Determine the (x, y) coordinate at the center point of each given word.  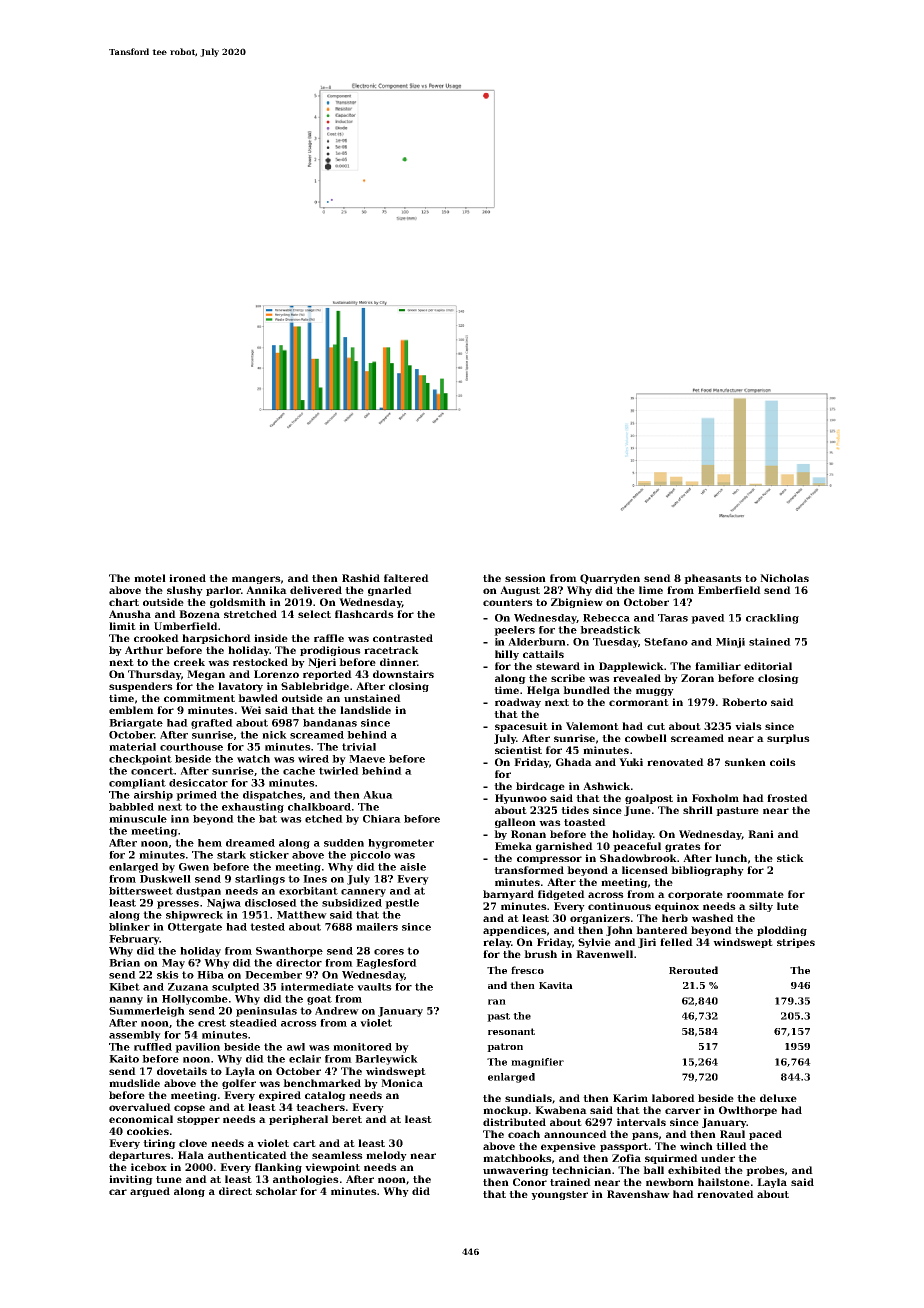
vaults (374, 987)
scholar (276, 1191)
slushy (185, 591)
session (525, 578)
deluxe (778, 1098)
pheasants (713, 579)
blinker (129, 927)
